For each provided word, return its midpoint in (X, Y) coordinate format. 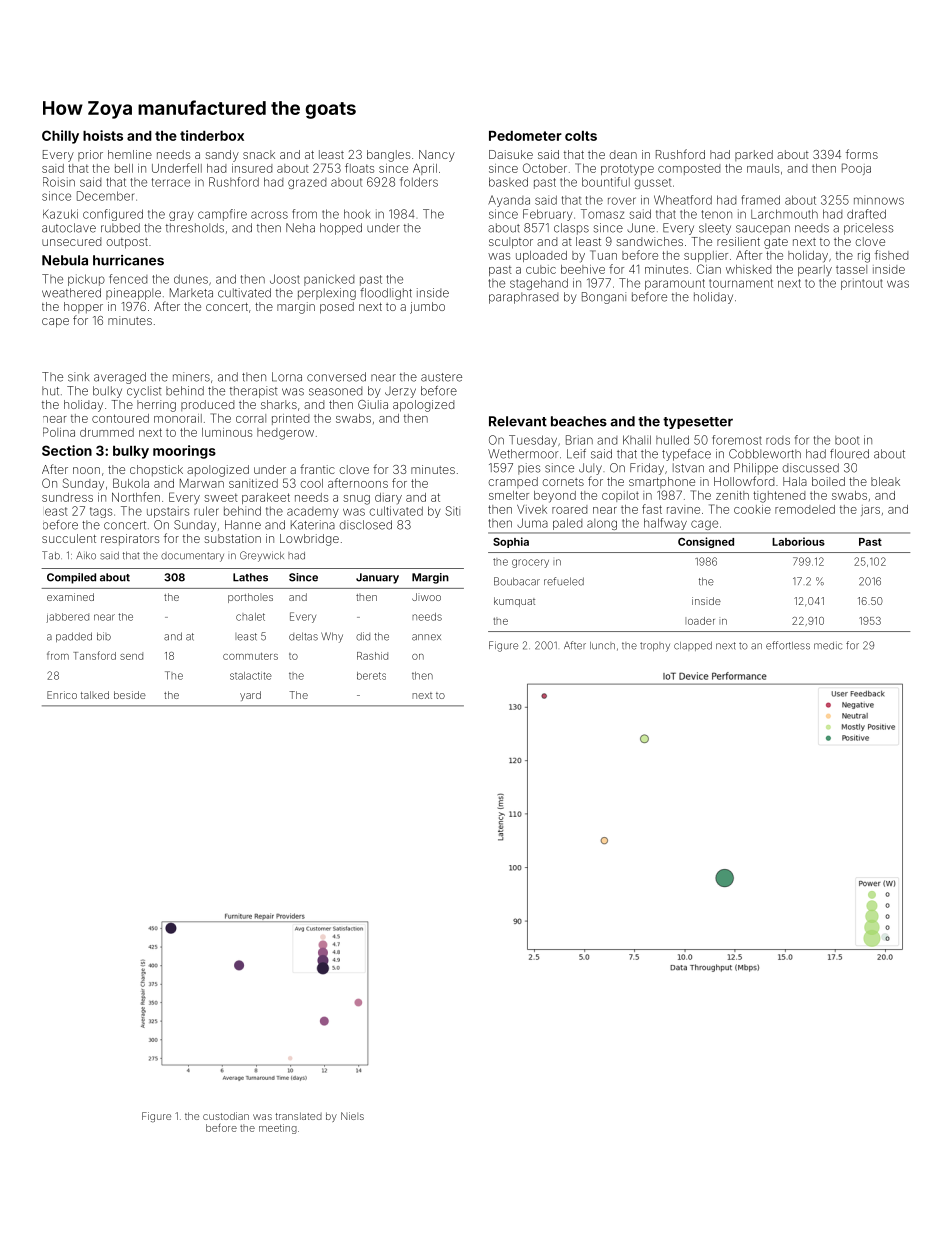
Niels (352, 1116)
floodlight (386, 294)
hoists (103, 135)
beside (130, 695)
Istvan (688, 468)
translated (298, 1116)
